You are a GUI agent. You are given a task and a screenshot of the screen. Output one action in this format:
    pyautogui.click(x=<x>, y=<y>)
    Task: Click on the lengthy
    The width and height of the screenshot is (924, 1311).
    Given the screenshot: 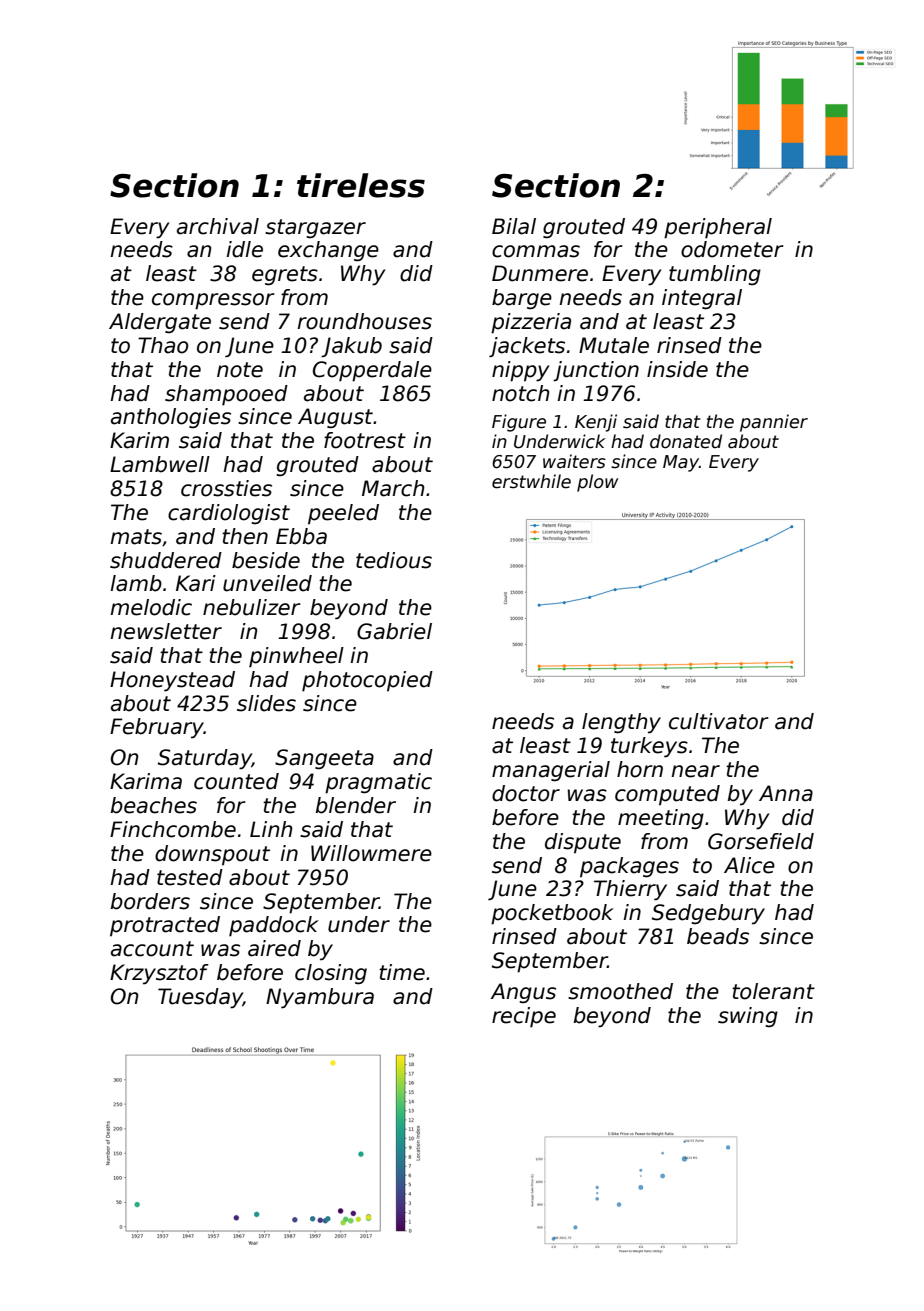 What is the action you would take?
    pyautogui.click(x=621, y=723)
